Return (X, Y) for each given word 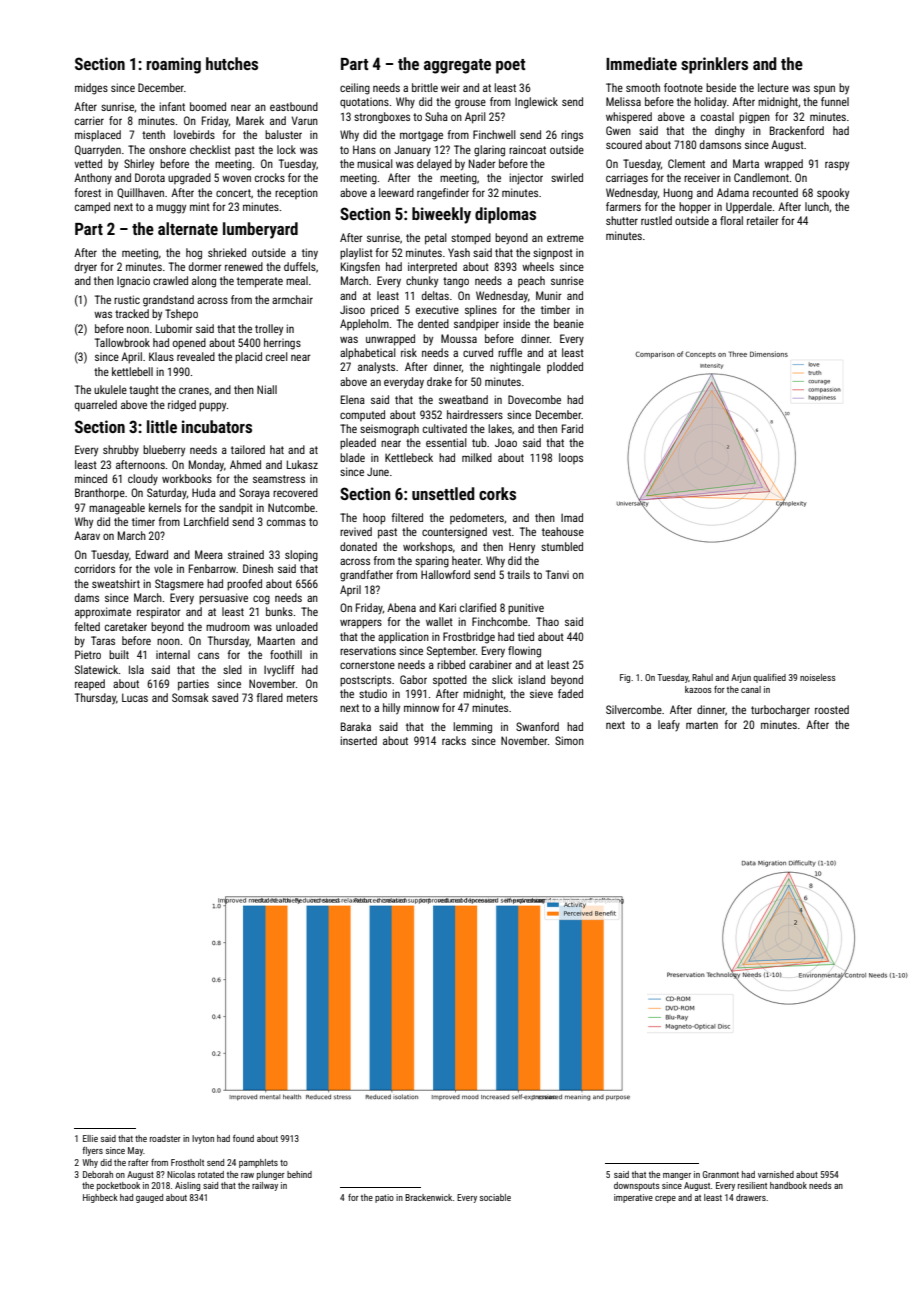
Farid (572, 428)
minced (91, 478)
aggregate (457, 66)
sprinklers (714, 65)
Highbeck (100, 1198)
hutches (232, 63)
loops (571, 458)
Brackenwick (428, 1197)
